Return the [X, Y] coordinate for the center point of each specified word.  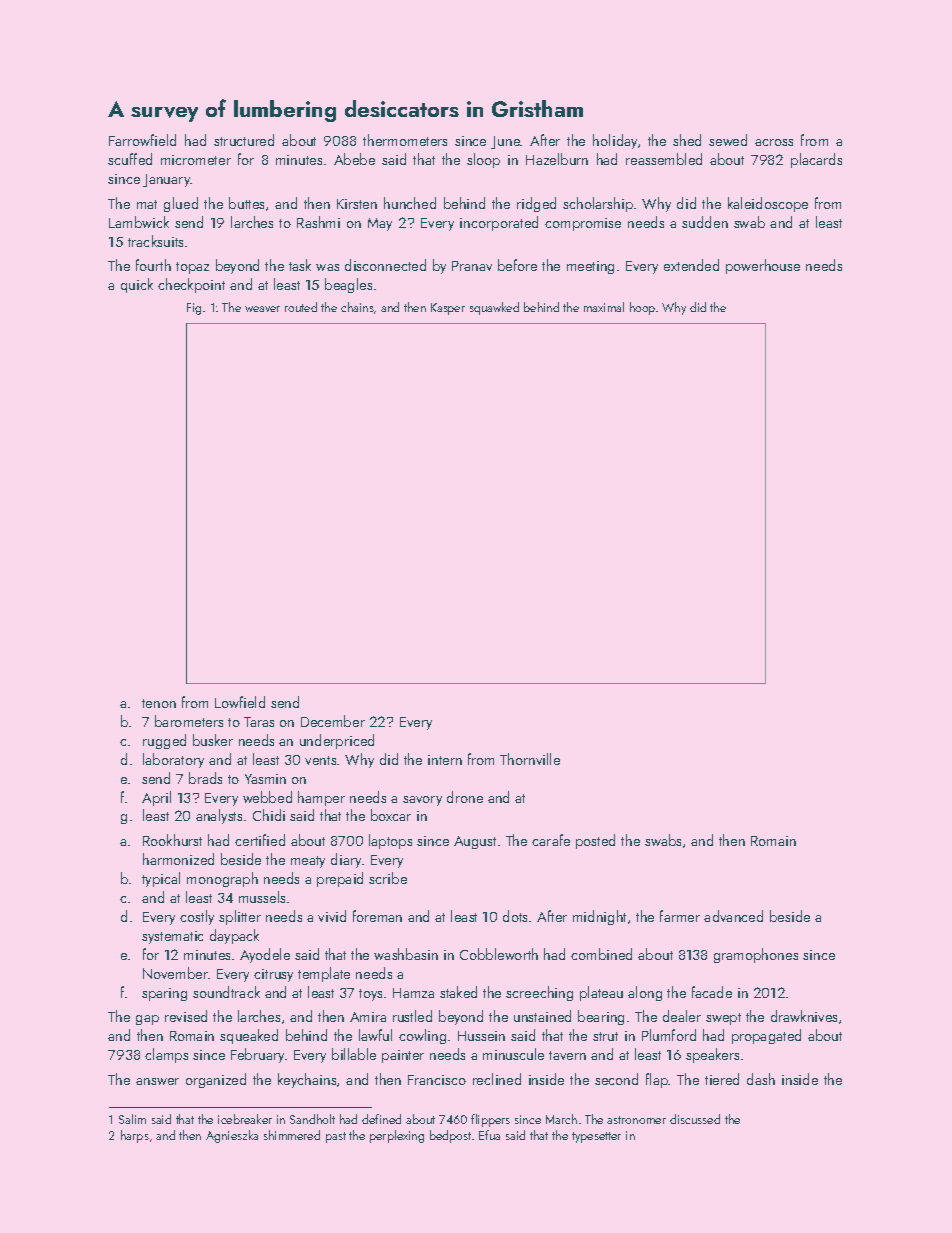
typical [161, 879]
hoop [642, 308]
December [333, 721]
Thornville [530, 759]
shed [687, 140]
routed [301, 307]
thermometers [405, 140]
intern [445, 760]
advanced [733, 916]
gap [147, 1020]
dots [515, 916]
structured [244, 140]
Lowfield [240, 702]
